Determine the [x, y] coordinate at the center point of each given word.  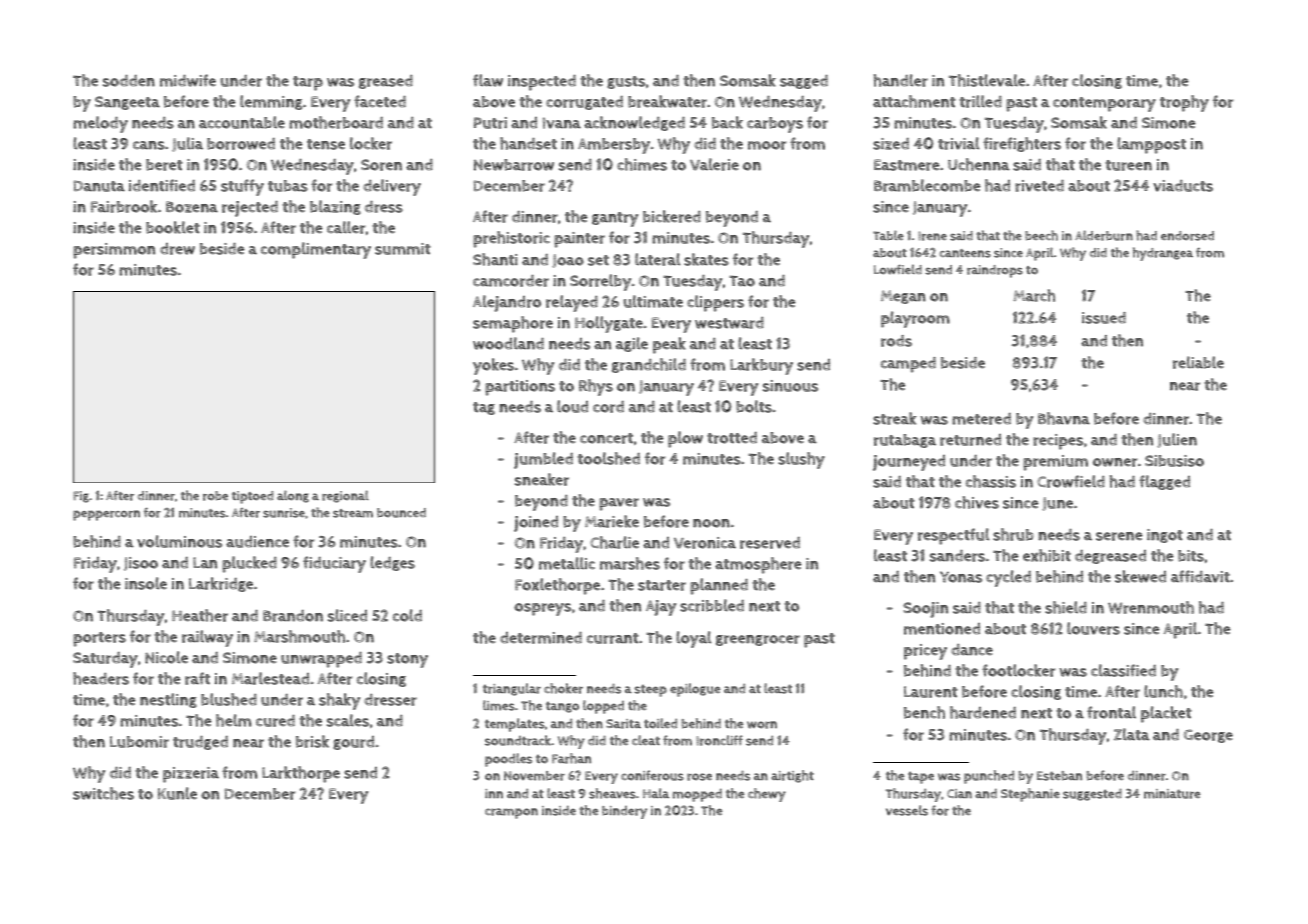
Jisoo [141, 564]
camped [908, 365]
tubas [288, 186]
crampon [511, 813]
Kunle [177, 793]
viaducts [1183, 186]
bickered [672, 216]
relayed [572, 303]
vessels [907, 810]
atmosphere [758, 565]
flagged [1164, 482]
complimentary [316, 250]
